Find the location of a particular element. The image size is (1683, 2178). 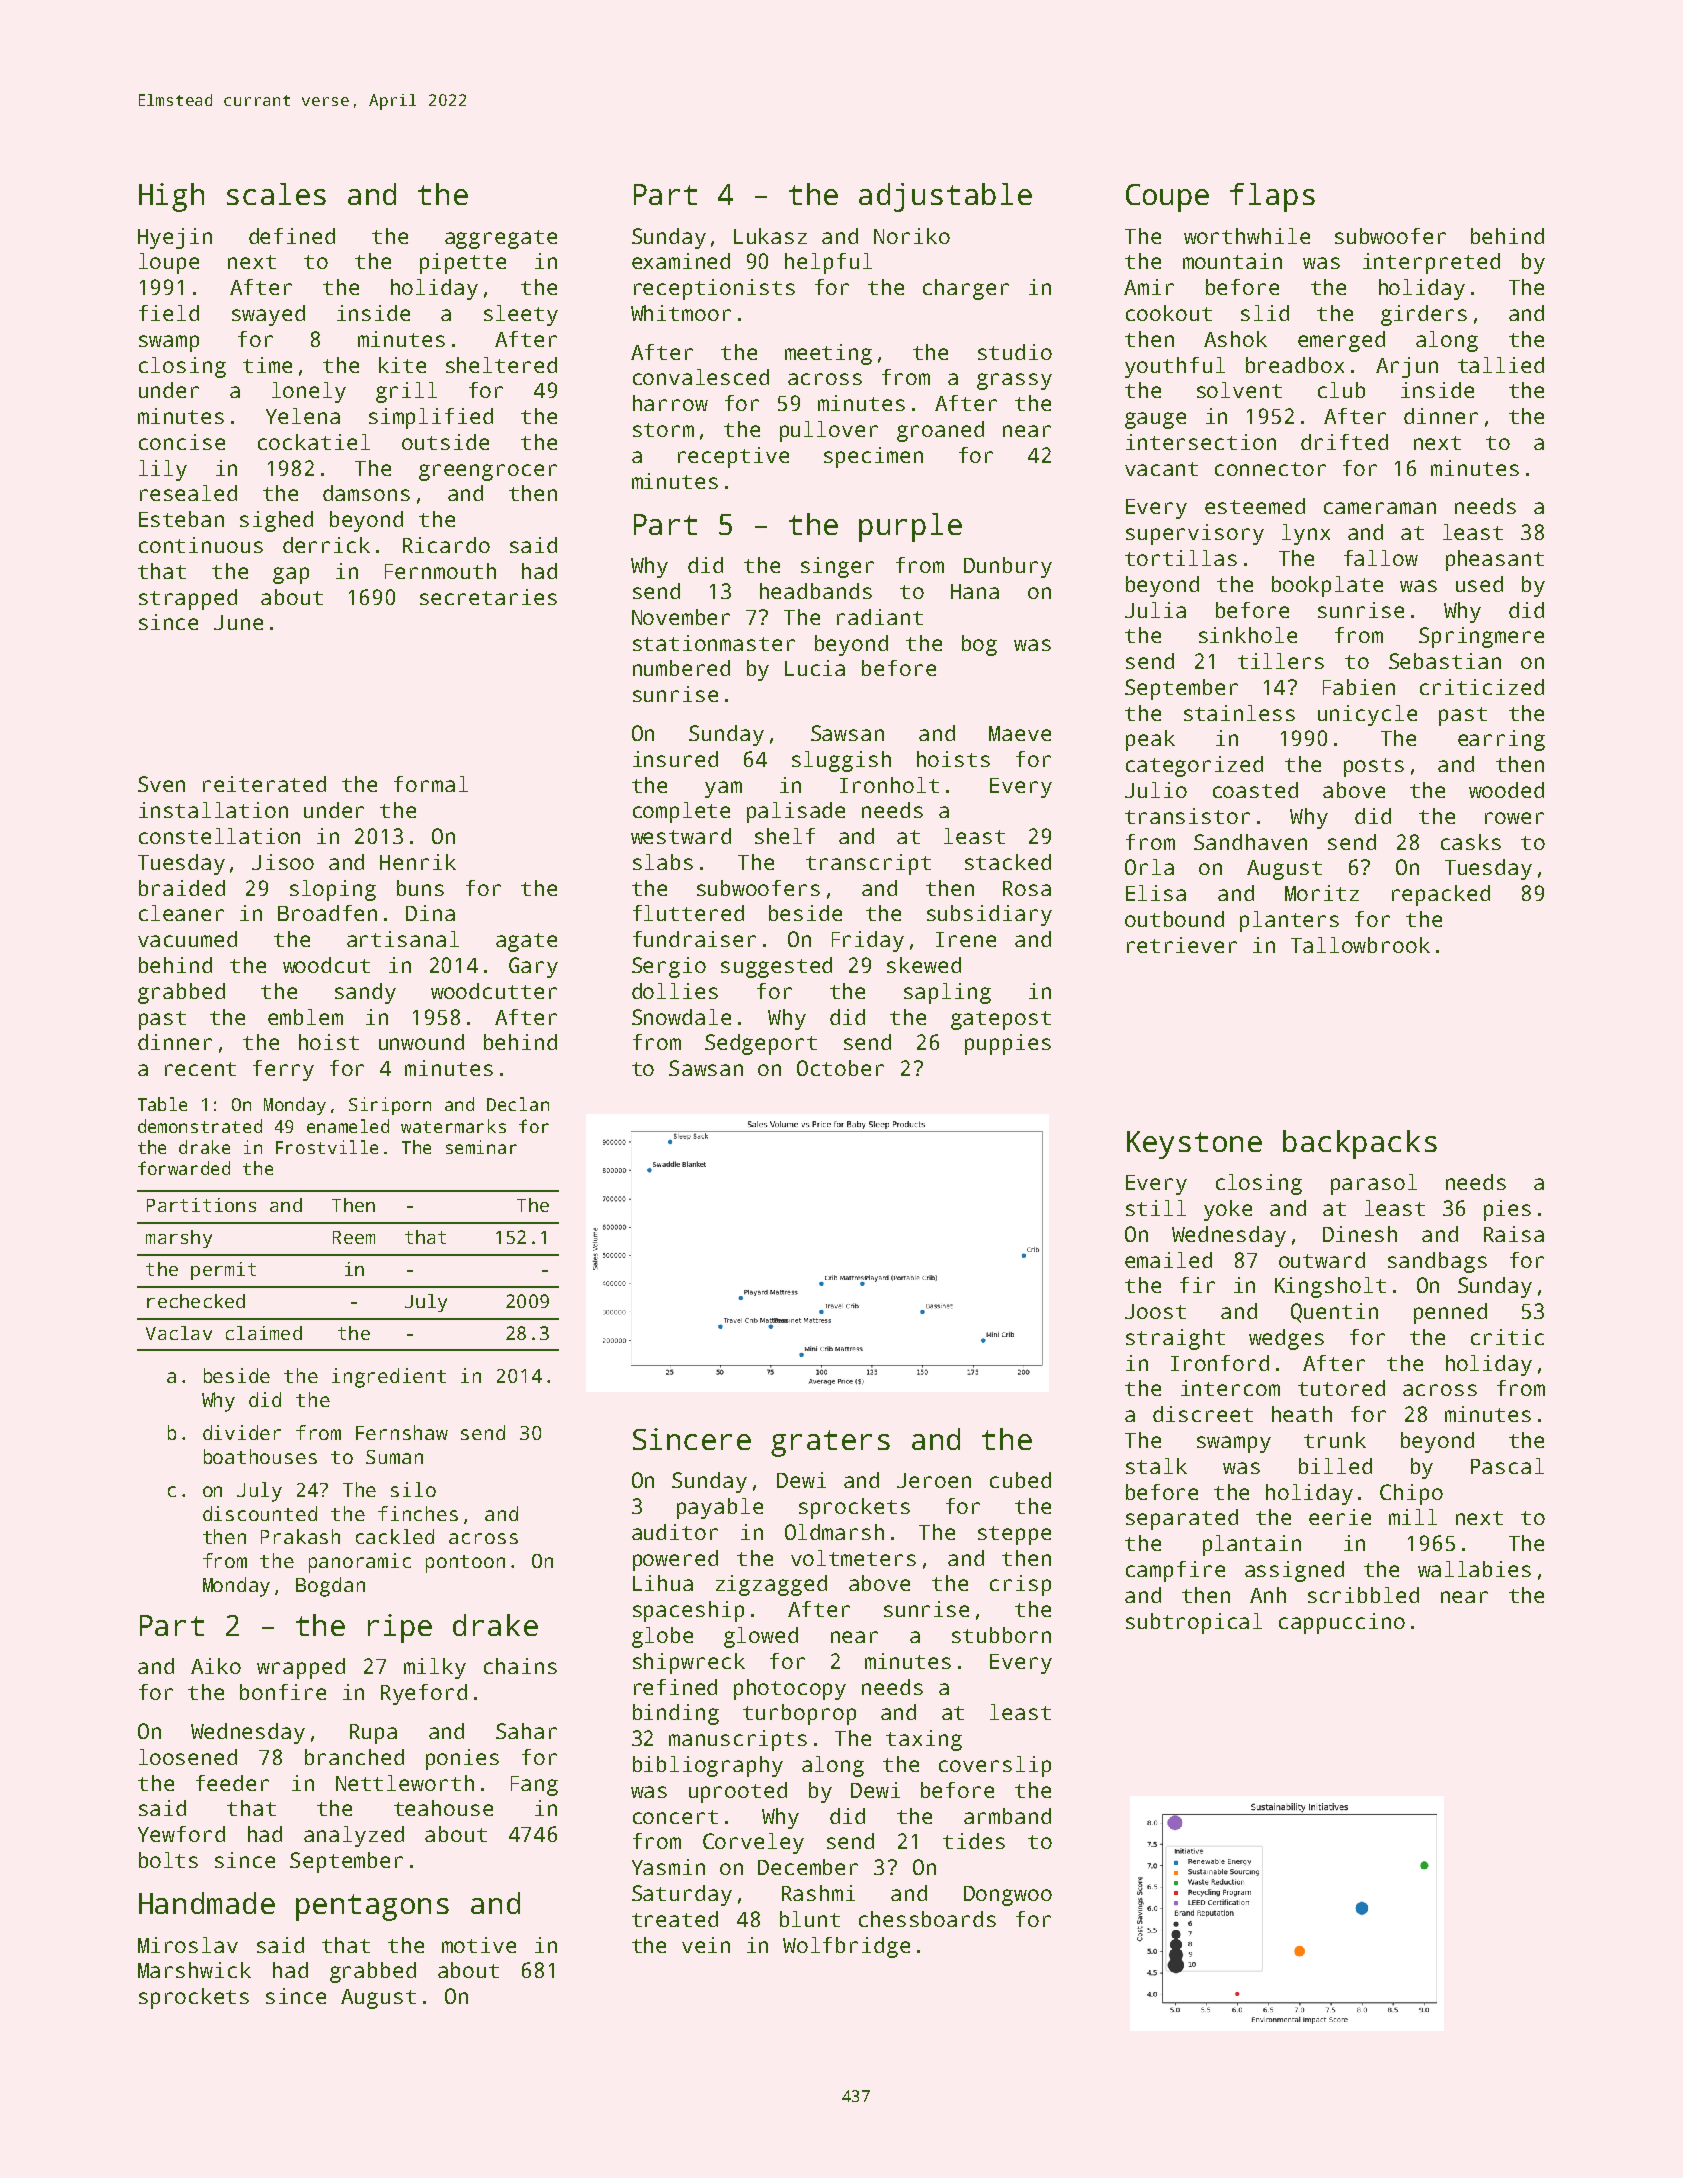

Sedgeport is located at coordinates (761, 1044).
